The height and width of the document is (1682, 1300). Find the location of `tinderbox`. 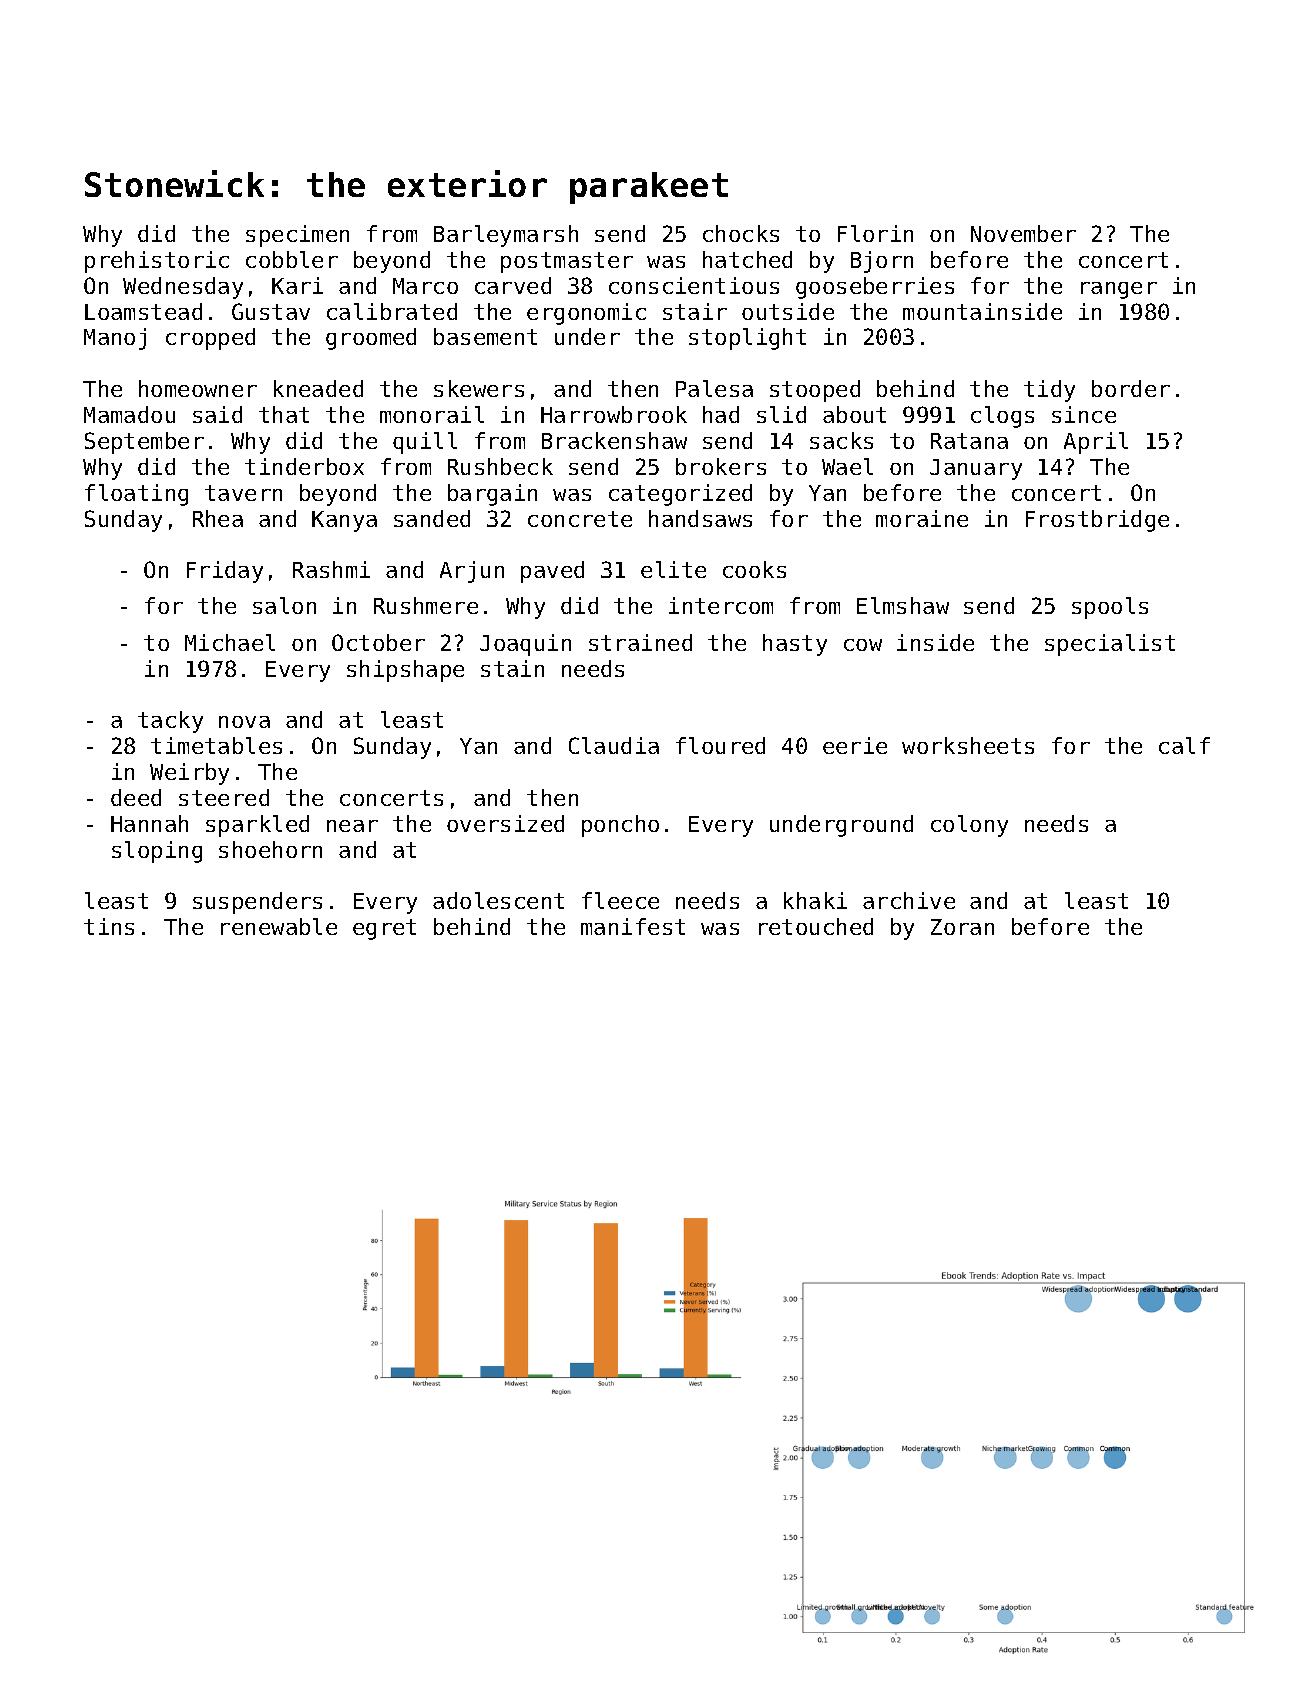

tinderbox is located at coordinates (304, 466).
